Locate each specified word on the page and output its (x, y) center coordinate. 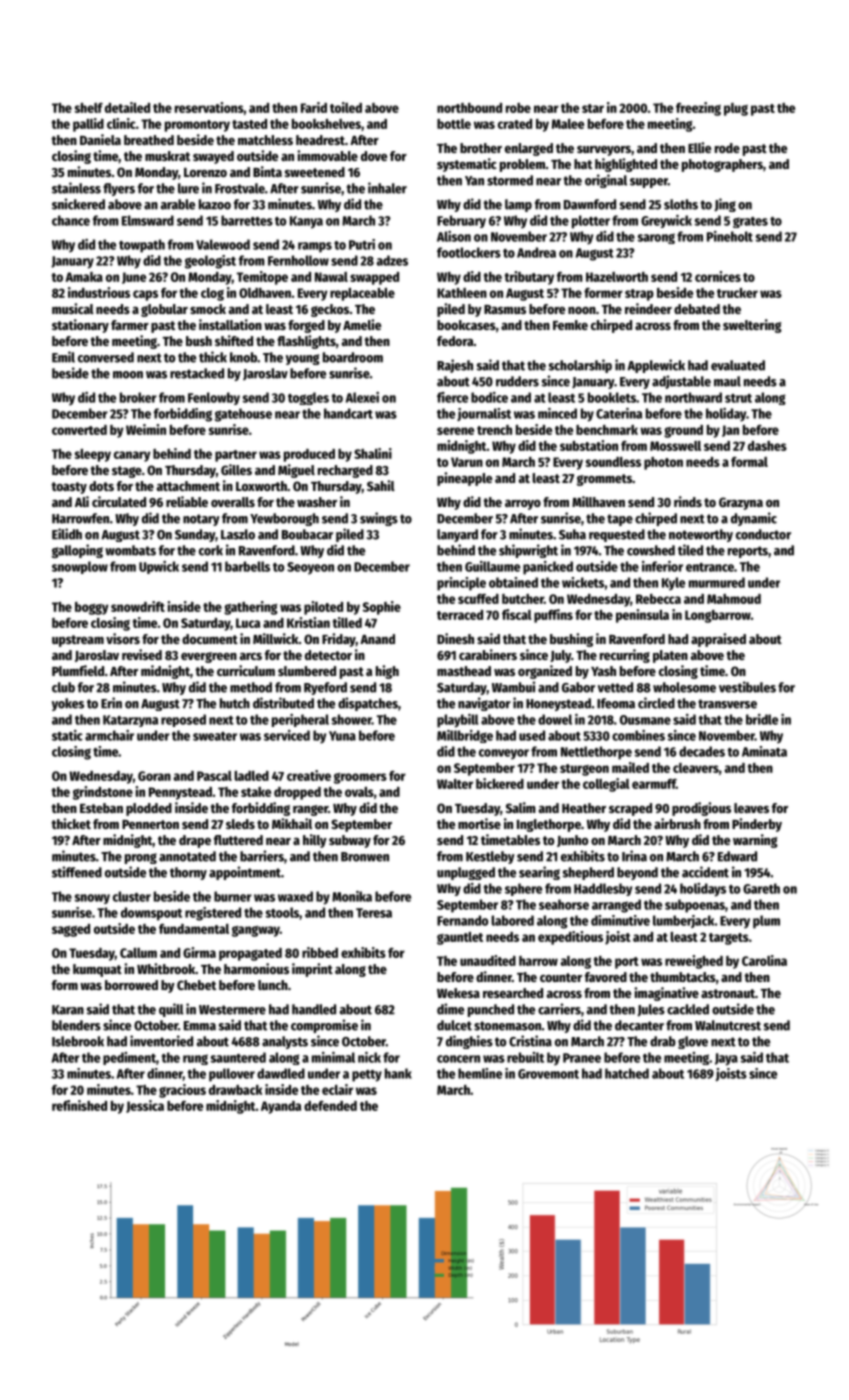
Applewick (656, 366)
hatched (627, 1073)
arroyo (523, 505)
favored (606, 977)
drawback (235, 1090)
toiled (346, 107)
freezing (698, 109)
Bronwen (365, 857)
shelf (89, 108)
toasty (69, 488)
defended (330, 1106)
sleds (240, 824)
